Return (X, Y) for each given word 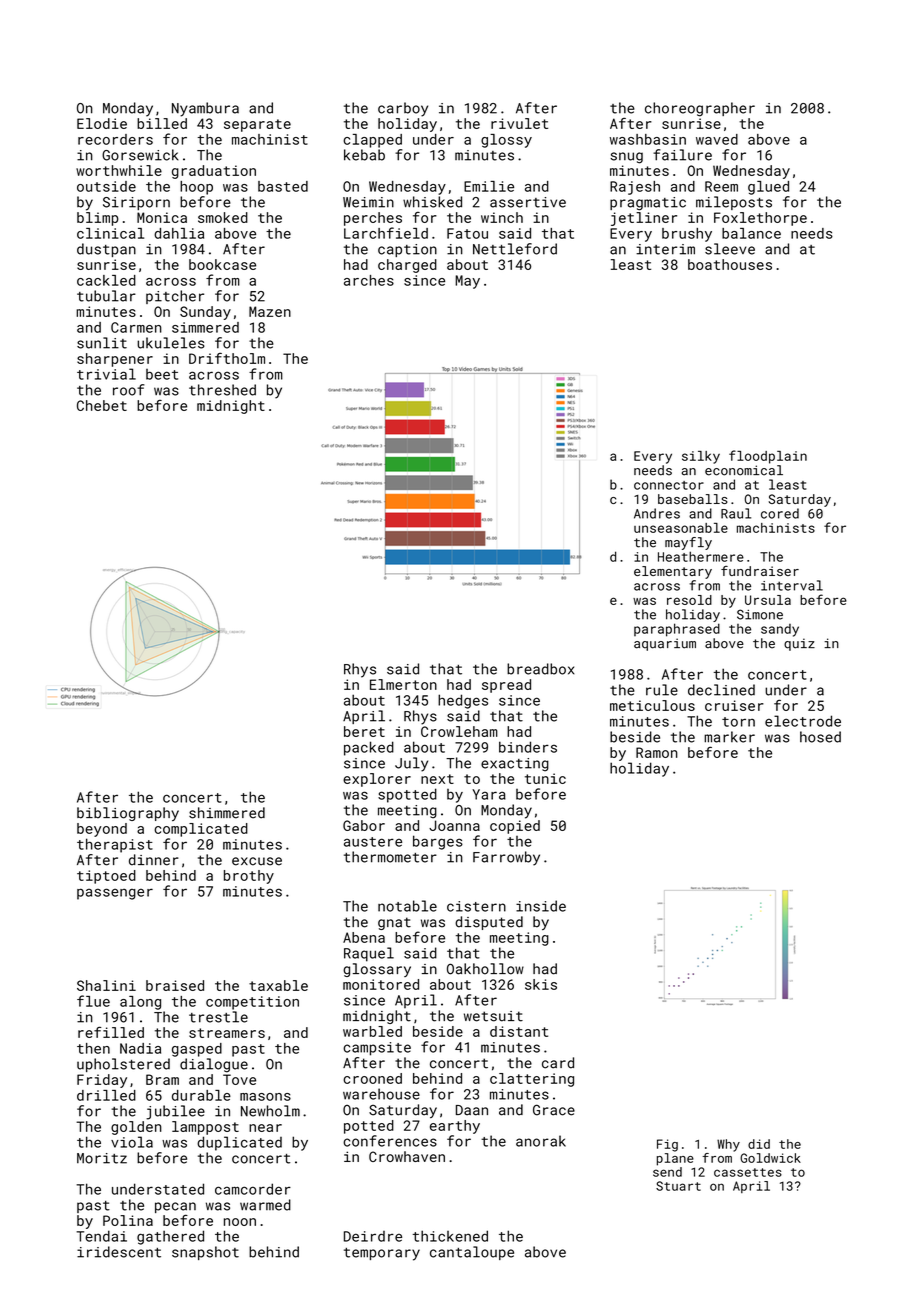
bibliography (128, 814)
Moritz (102, 1158)
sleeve (730, 249)
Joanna (454, 825)
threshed (222, 390)
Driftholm (227, 358)
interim (665, 249)
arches (369, 280)
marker (729, 737)
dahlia (179, 233)
